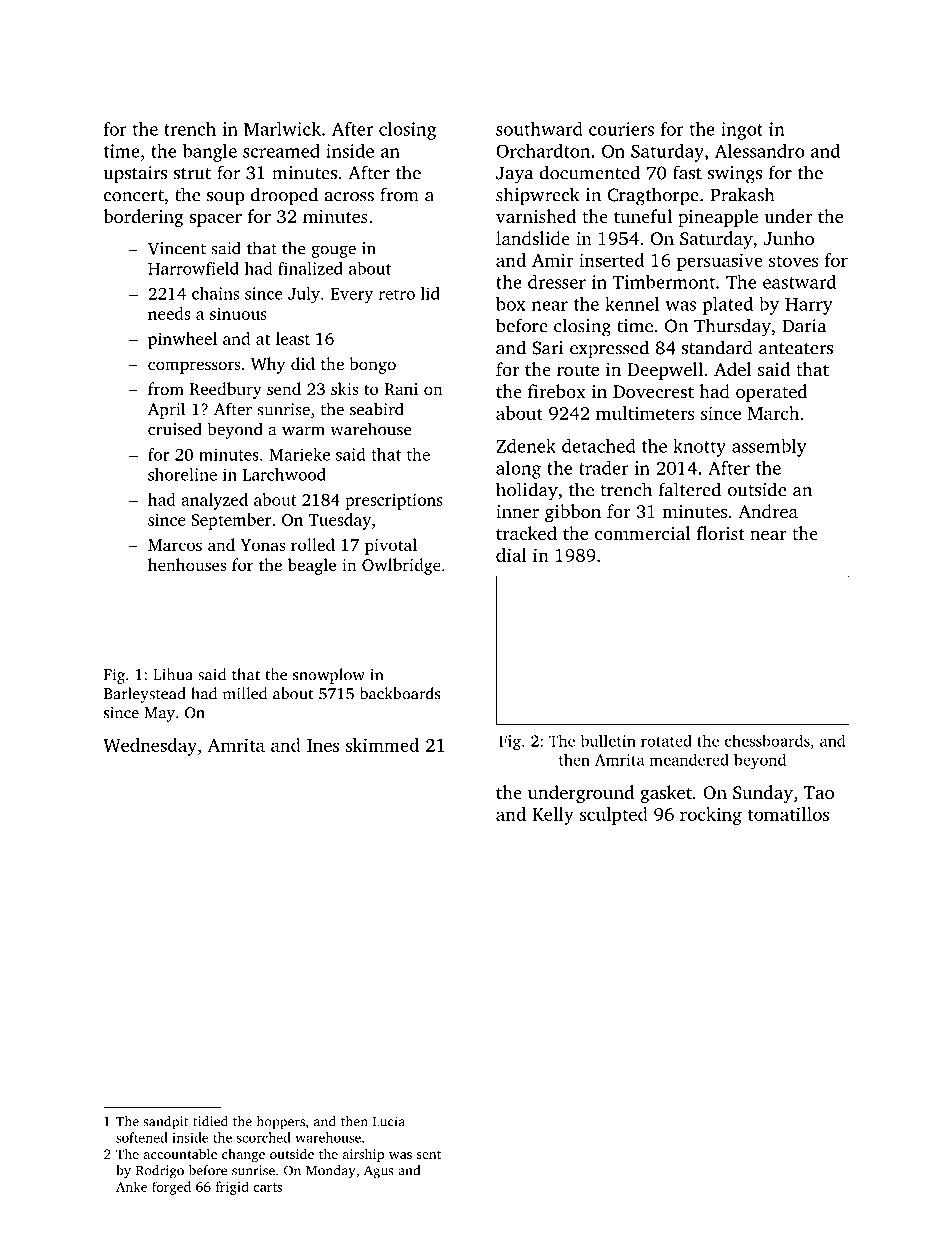  Describe the element at coordinates (165, 1123) in the page. I see `sandpit` at that location.
